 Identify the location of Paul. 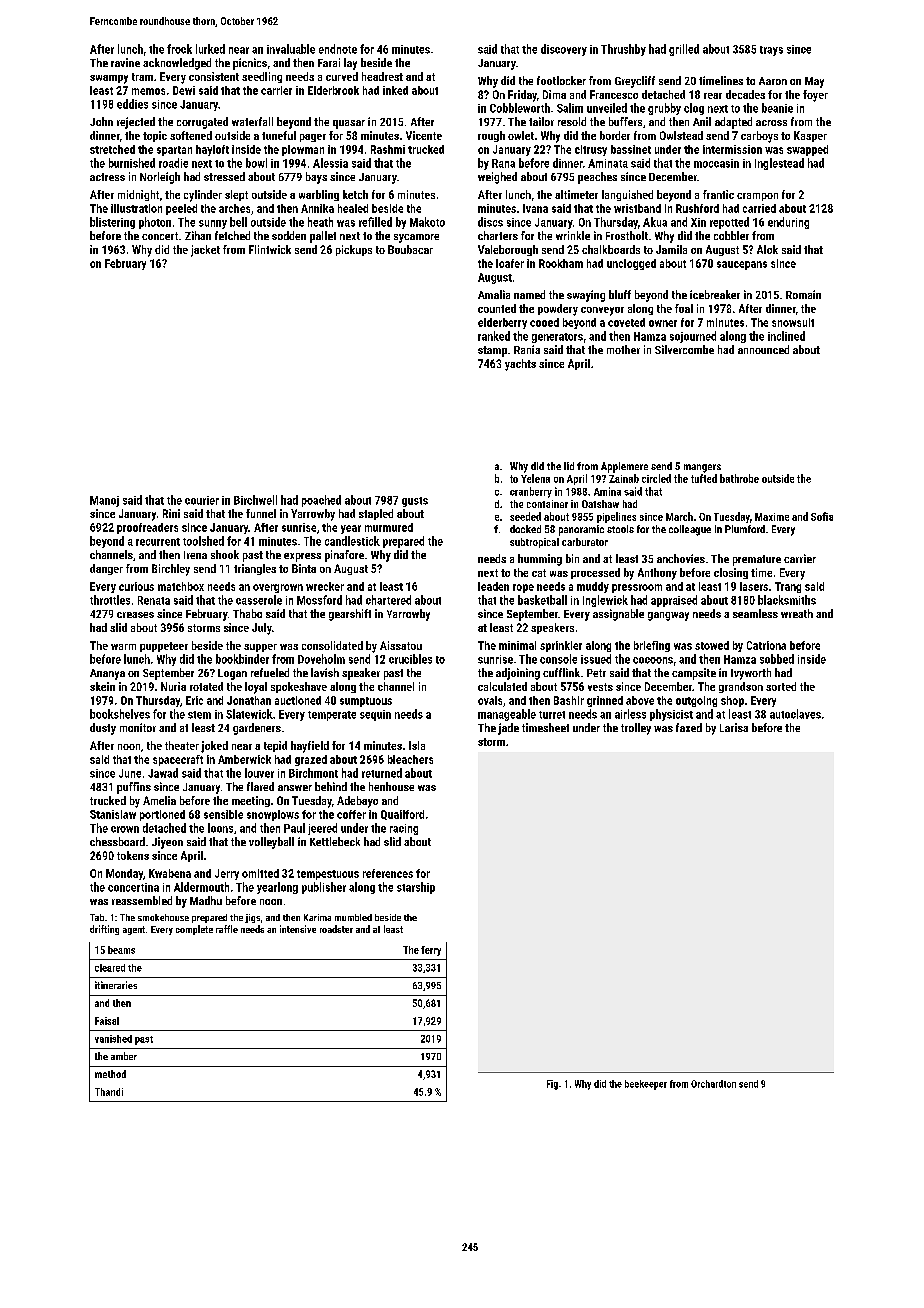
(294, 828).
